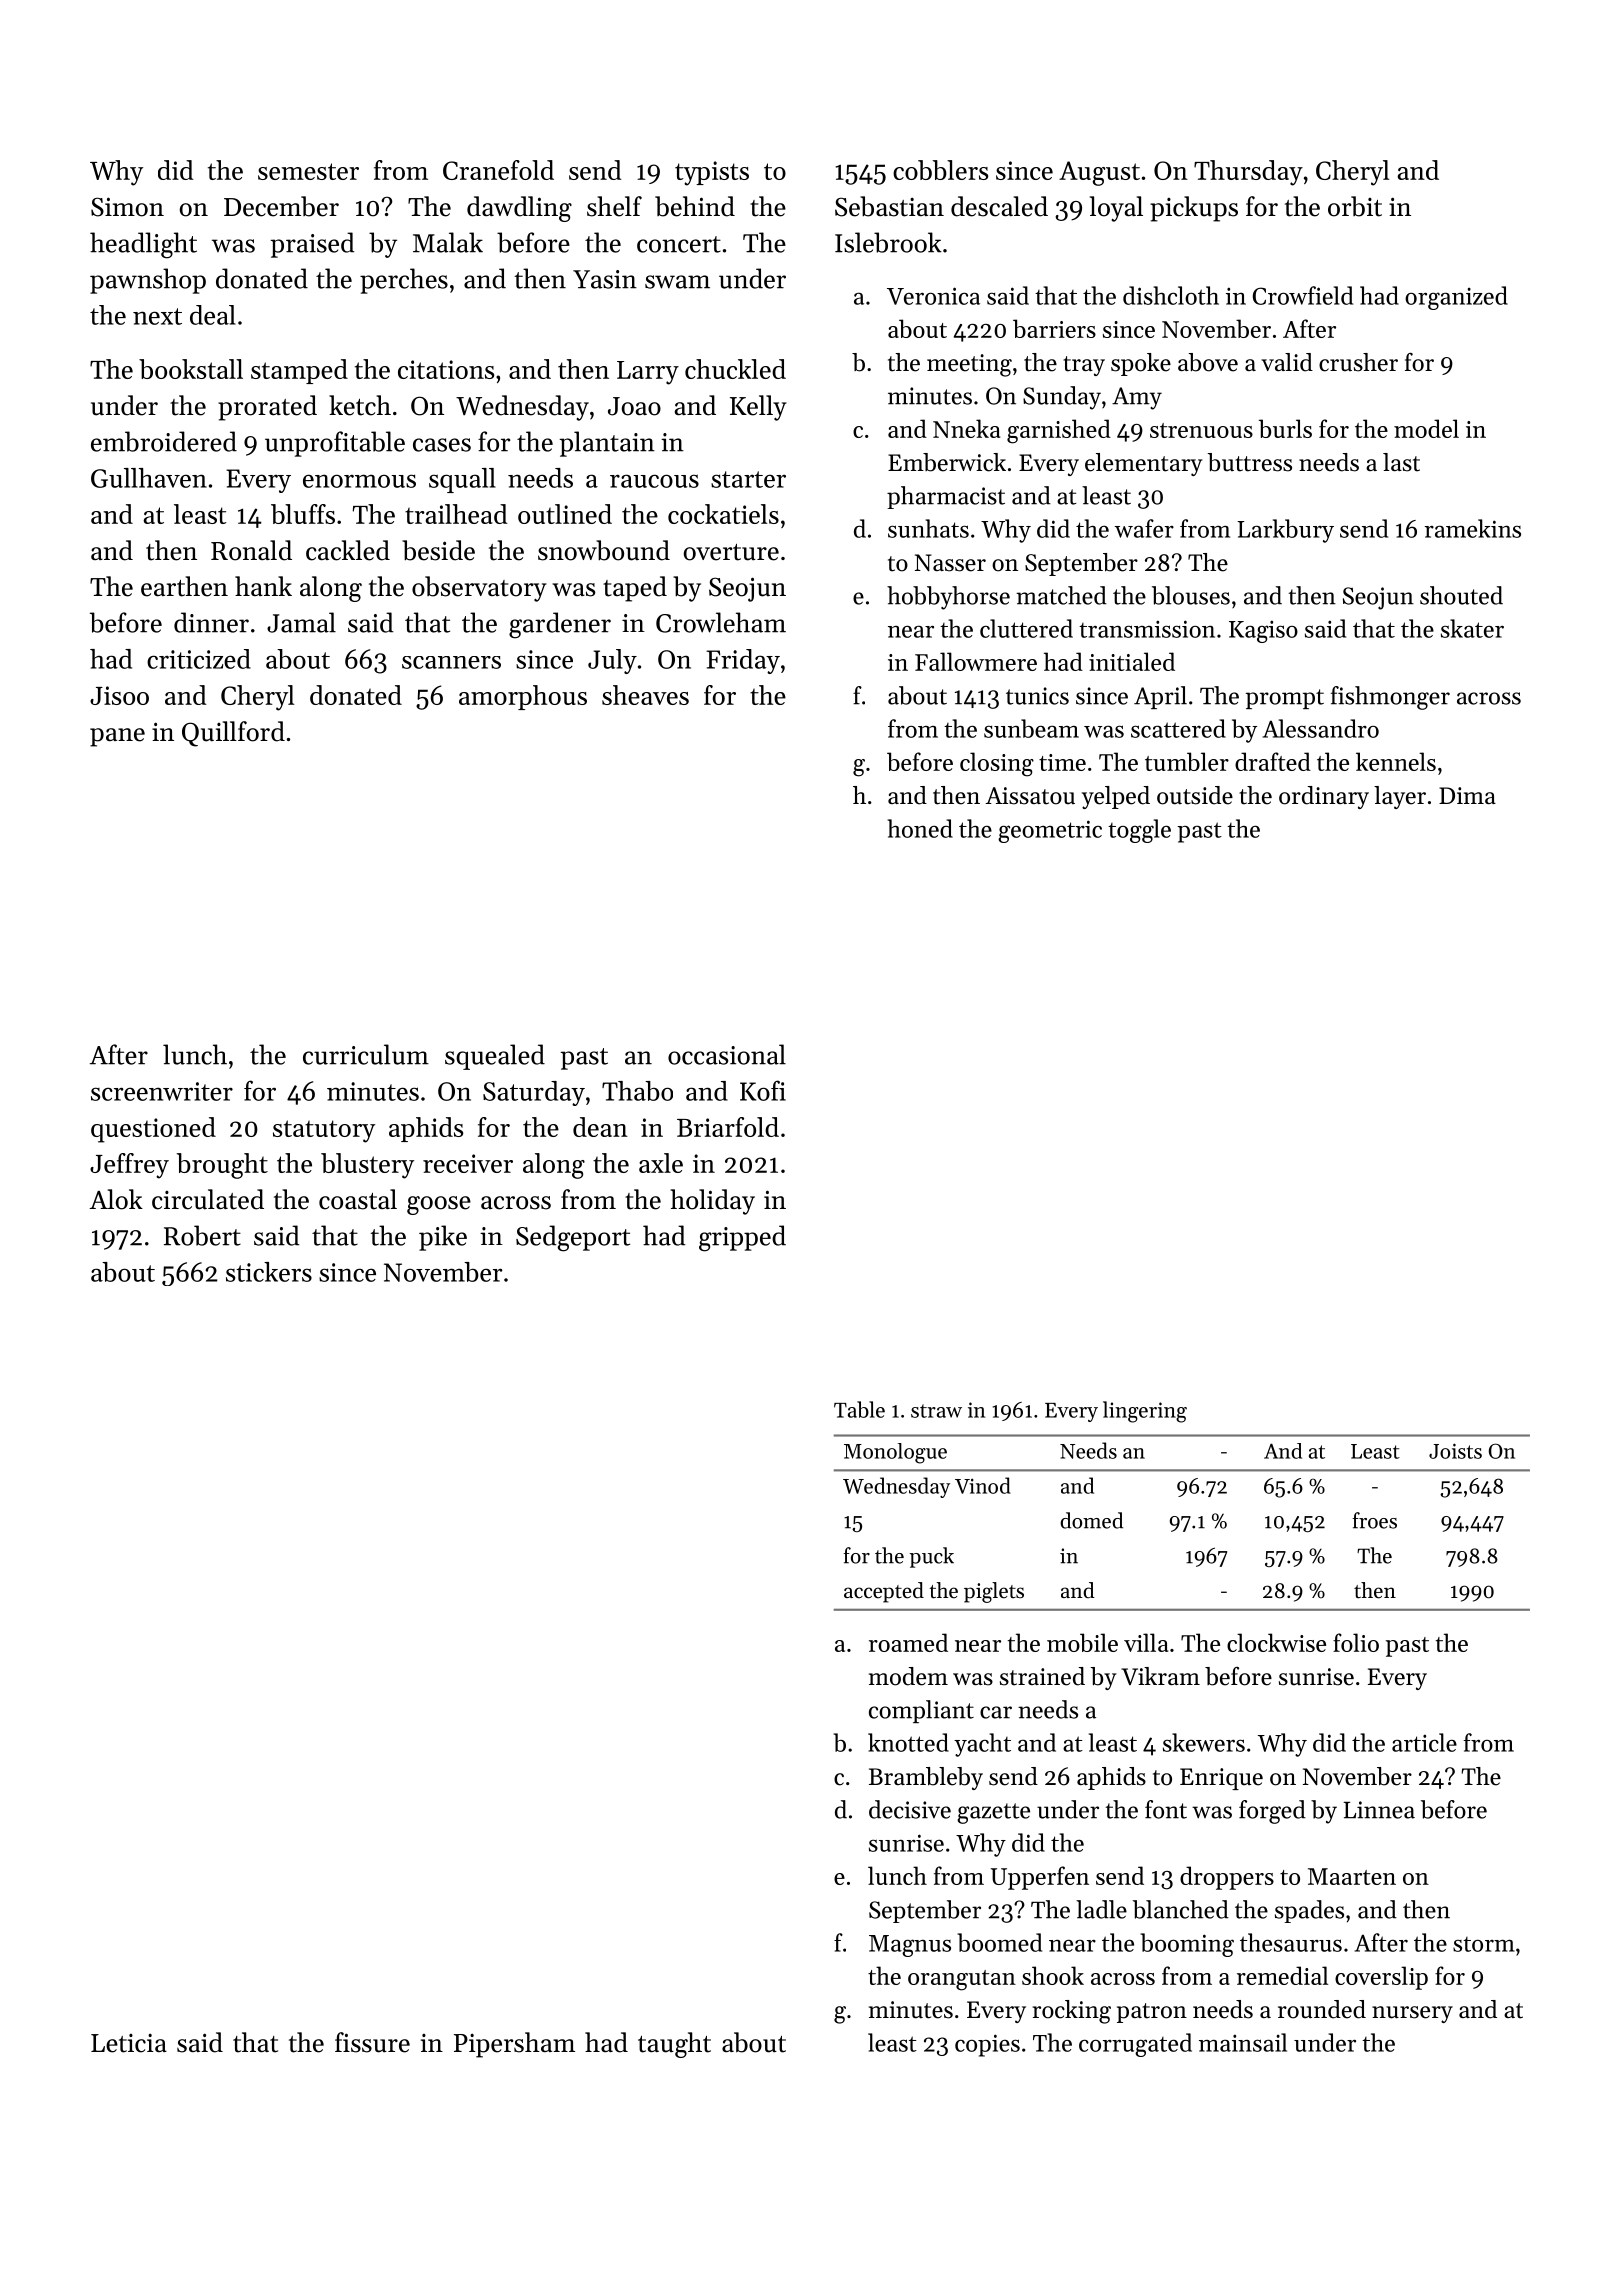 This screenshot has width=1620, height=2292. Describe the element at coordinates (1248, 173) in the screenshot. I see `Thursday` at that location.
